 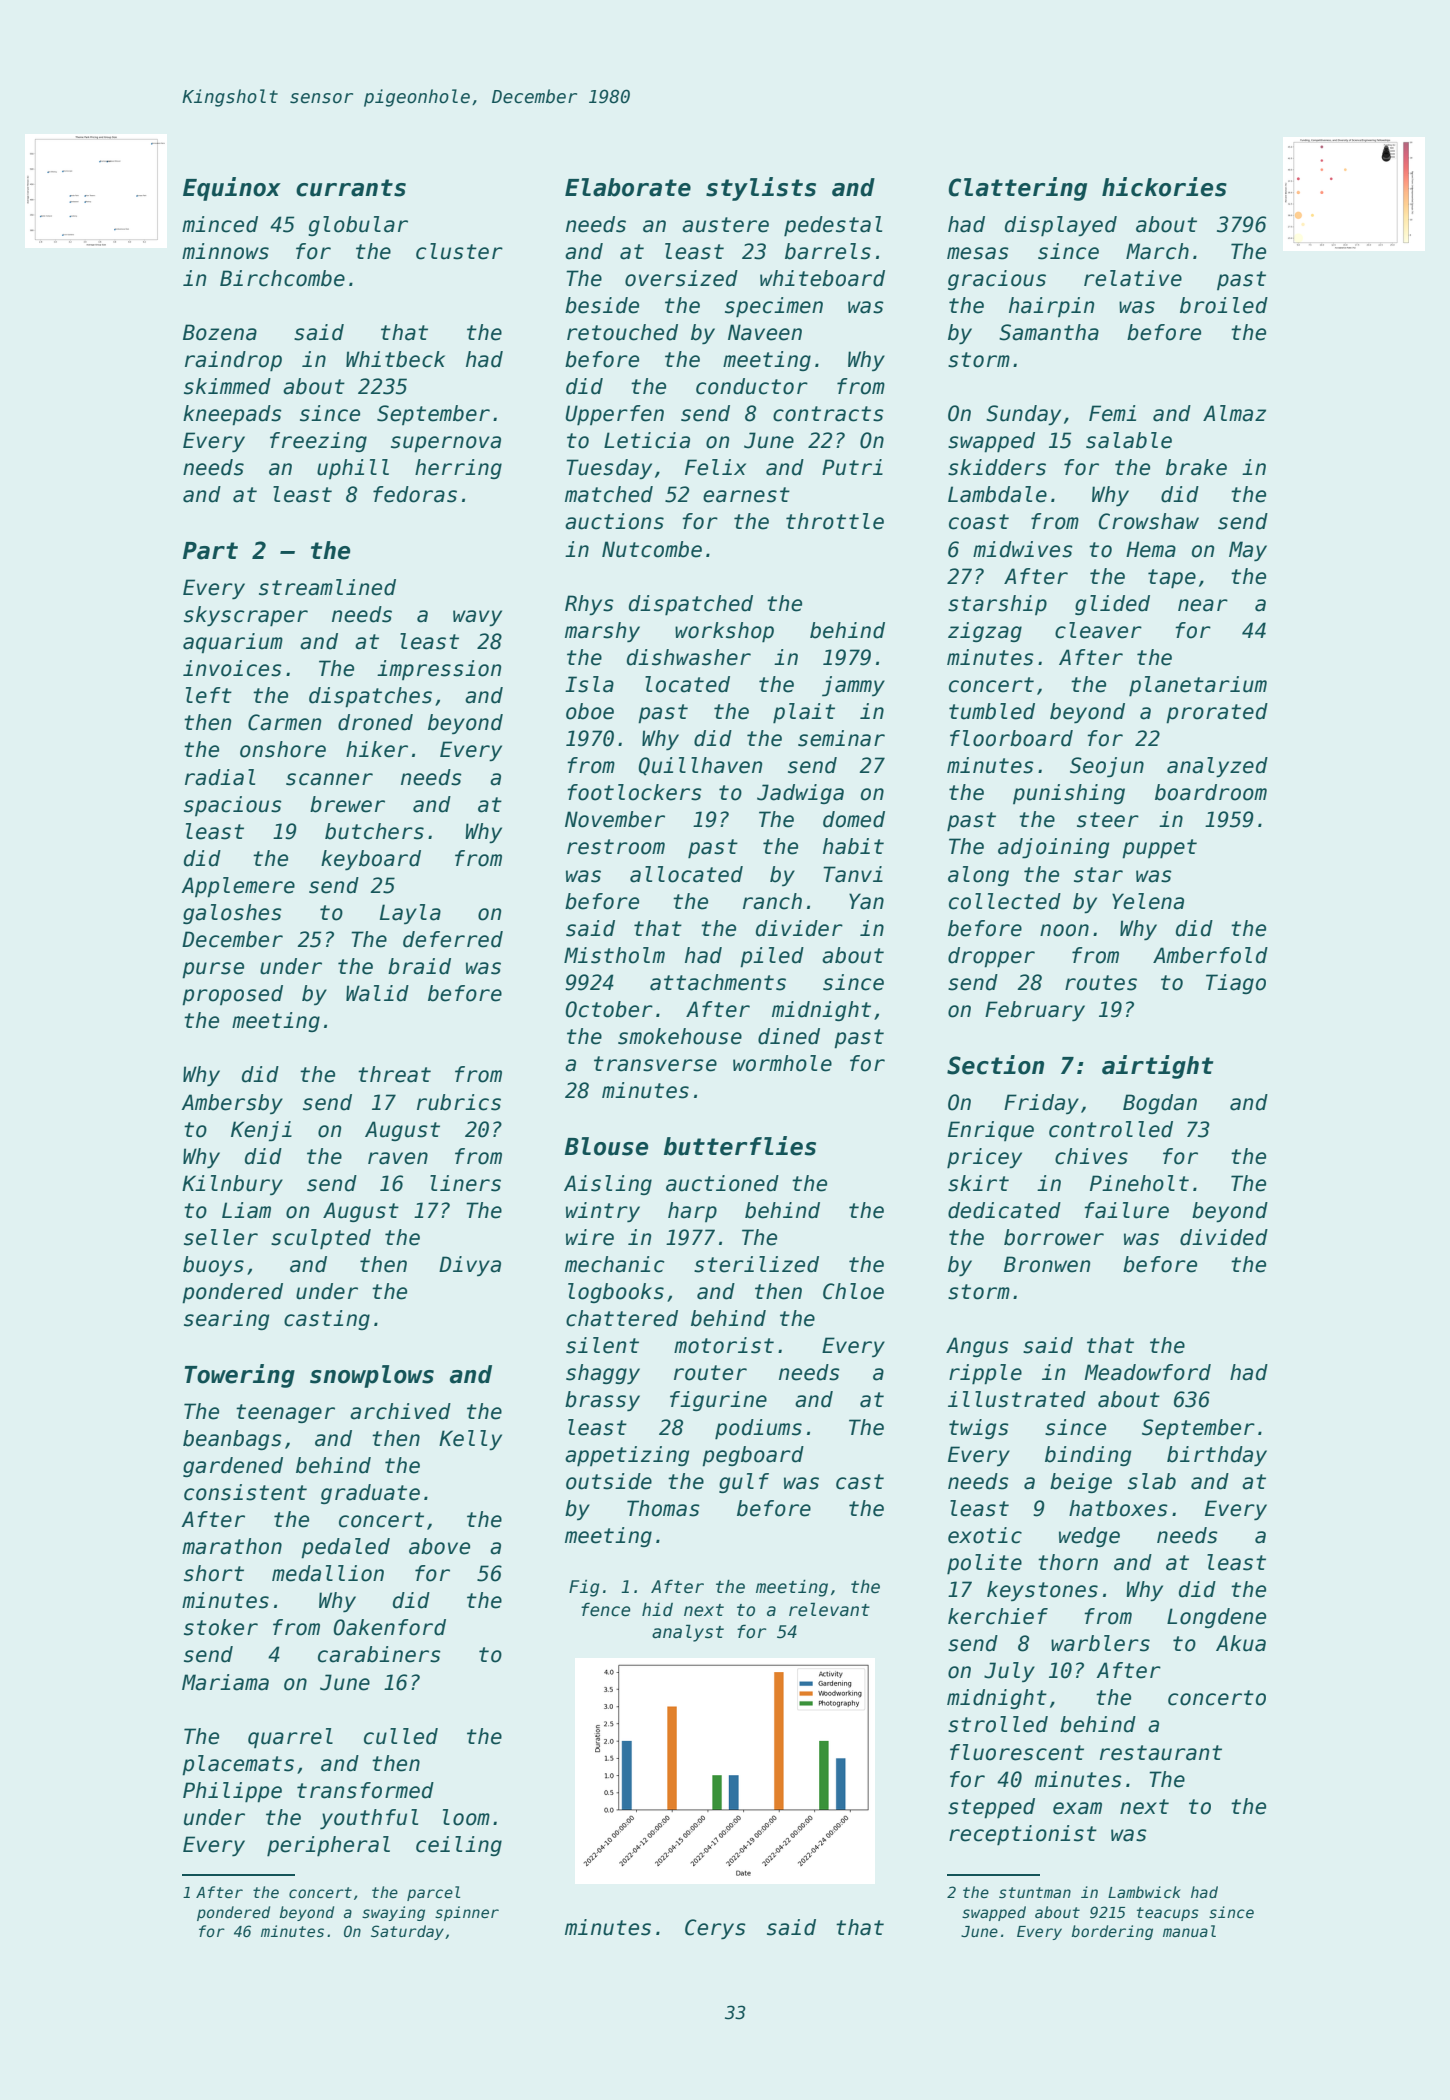 What do you see at coordinates (1164, 187) in the screenshot?
I see `hickories` at bounding box center [1164, 187].
